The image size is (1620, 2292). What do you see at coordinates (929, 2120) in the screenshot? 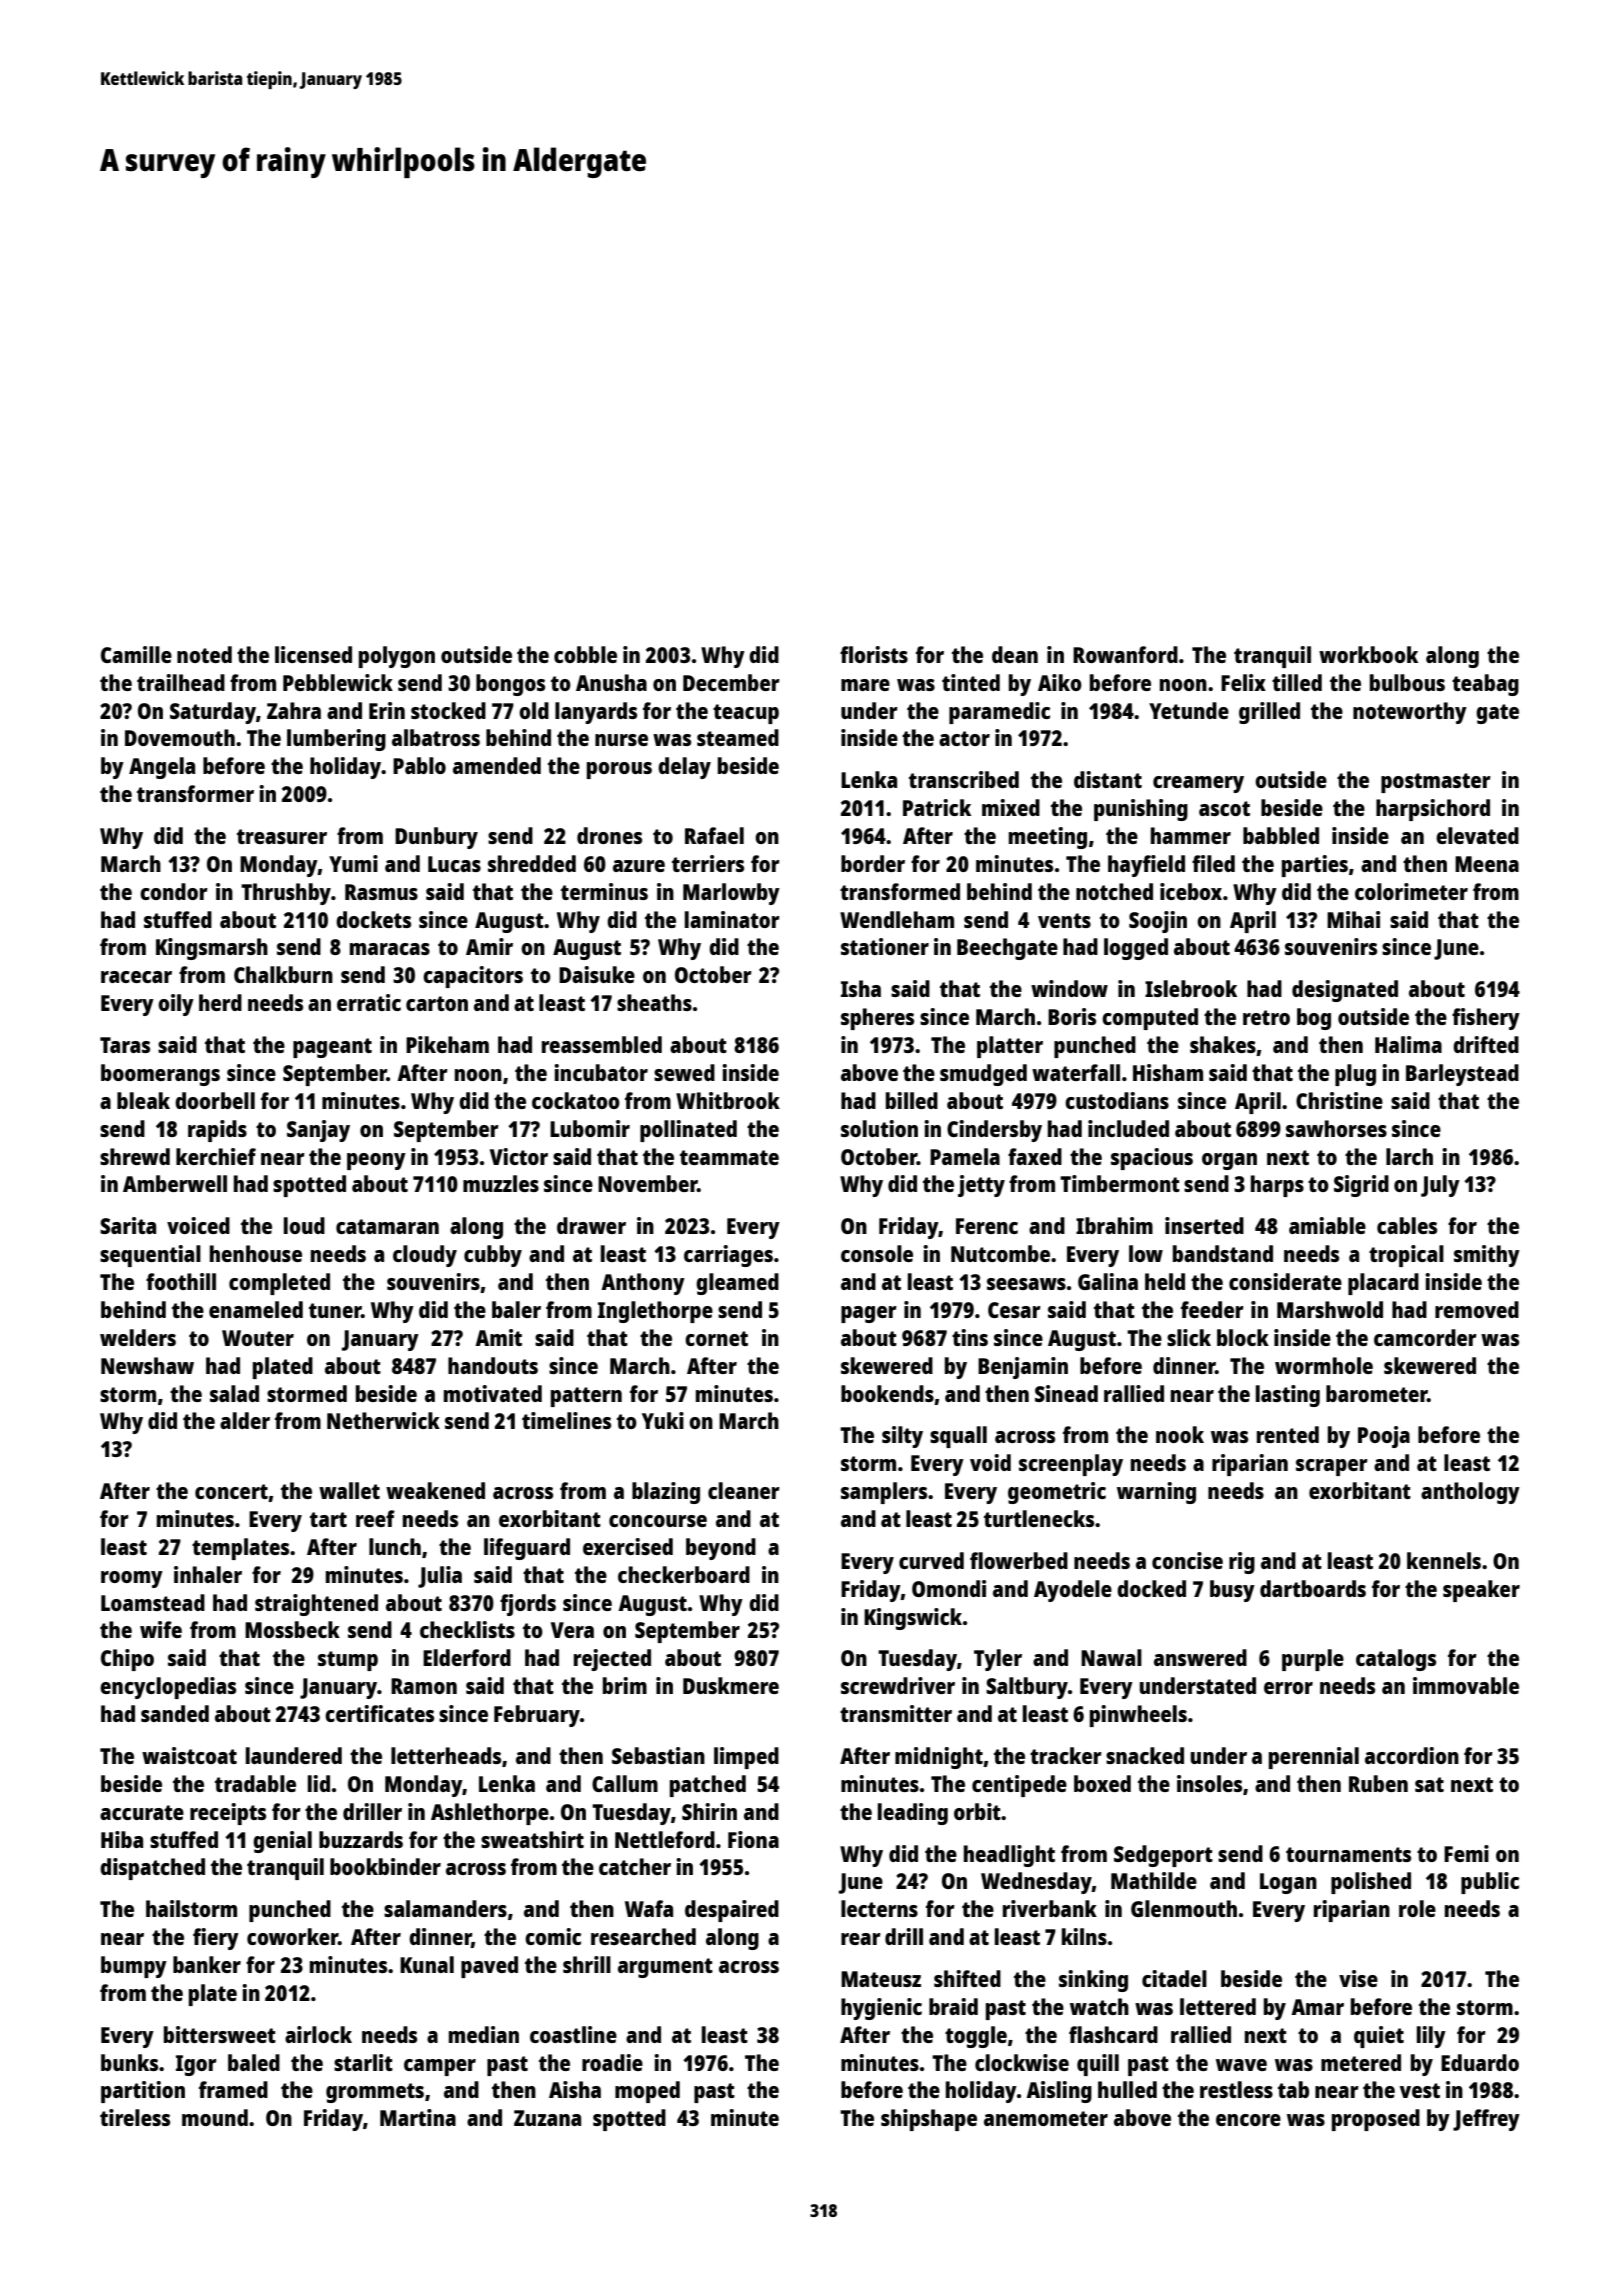
I see `shipshape` at bounding box center [929, 2120].
